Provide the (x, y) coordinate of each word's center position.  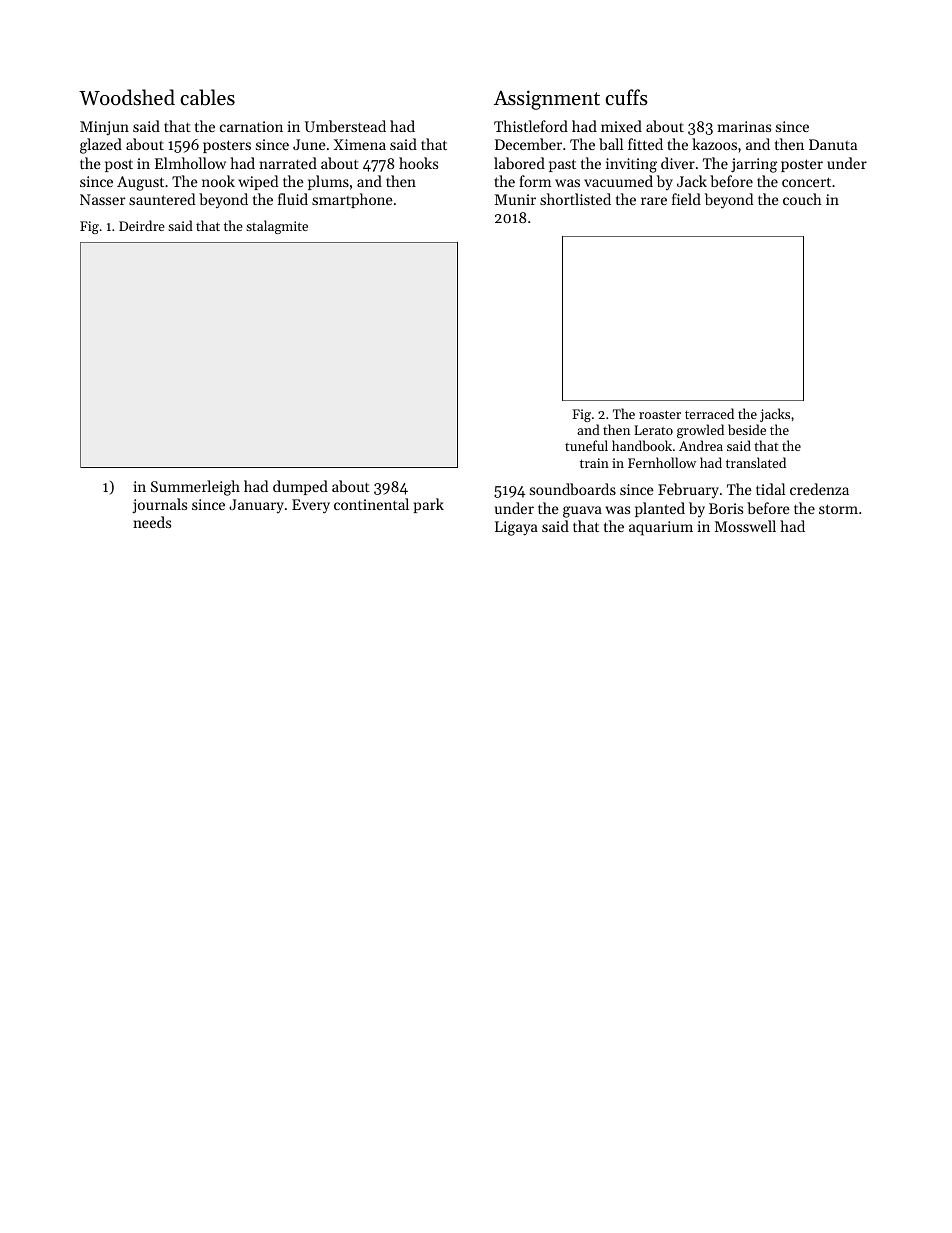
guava (582, 512)
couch (802, 199)
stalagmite (277, 227)
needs (152, 522)
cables (207, 97)
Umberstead (345, 126)
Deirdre (142, 225)
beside (747, 429)
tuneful (586, 445)
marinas (744, 126)
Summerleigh (195, 488)
